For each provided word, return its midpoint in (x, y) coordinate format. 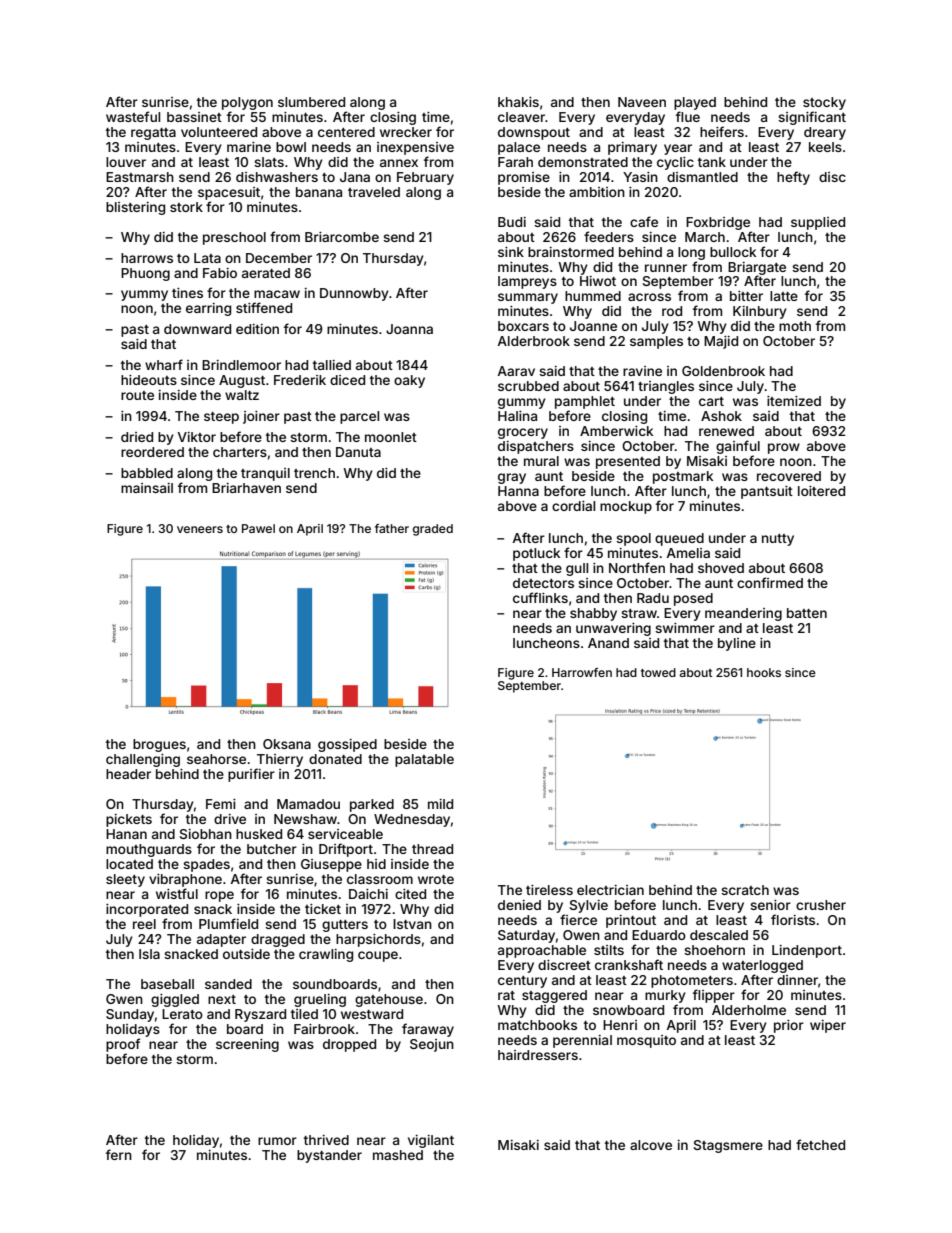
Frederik (300, 380)
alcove (651, 1145)
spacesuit (229, 193)
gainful (738, 447)
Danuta (358, 452)
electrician (610, 890)
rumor (277, 1141)
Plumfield (228, 923)
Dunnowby (354, 294)
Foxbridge (718, 223)
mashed (398, 1155)
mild (440, 804)
